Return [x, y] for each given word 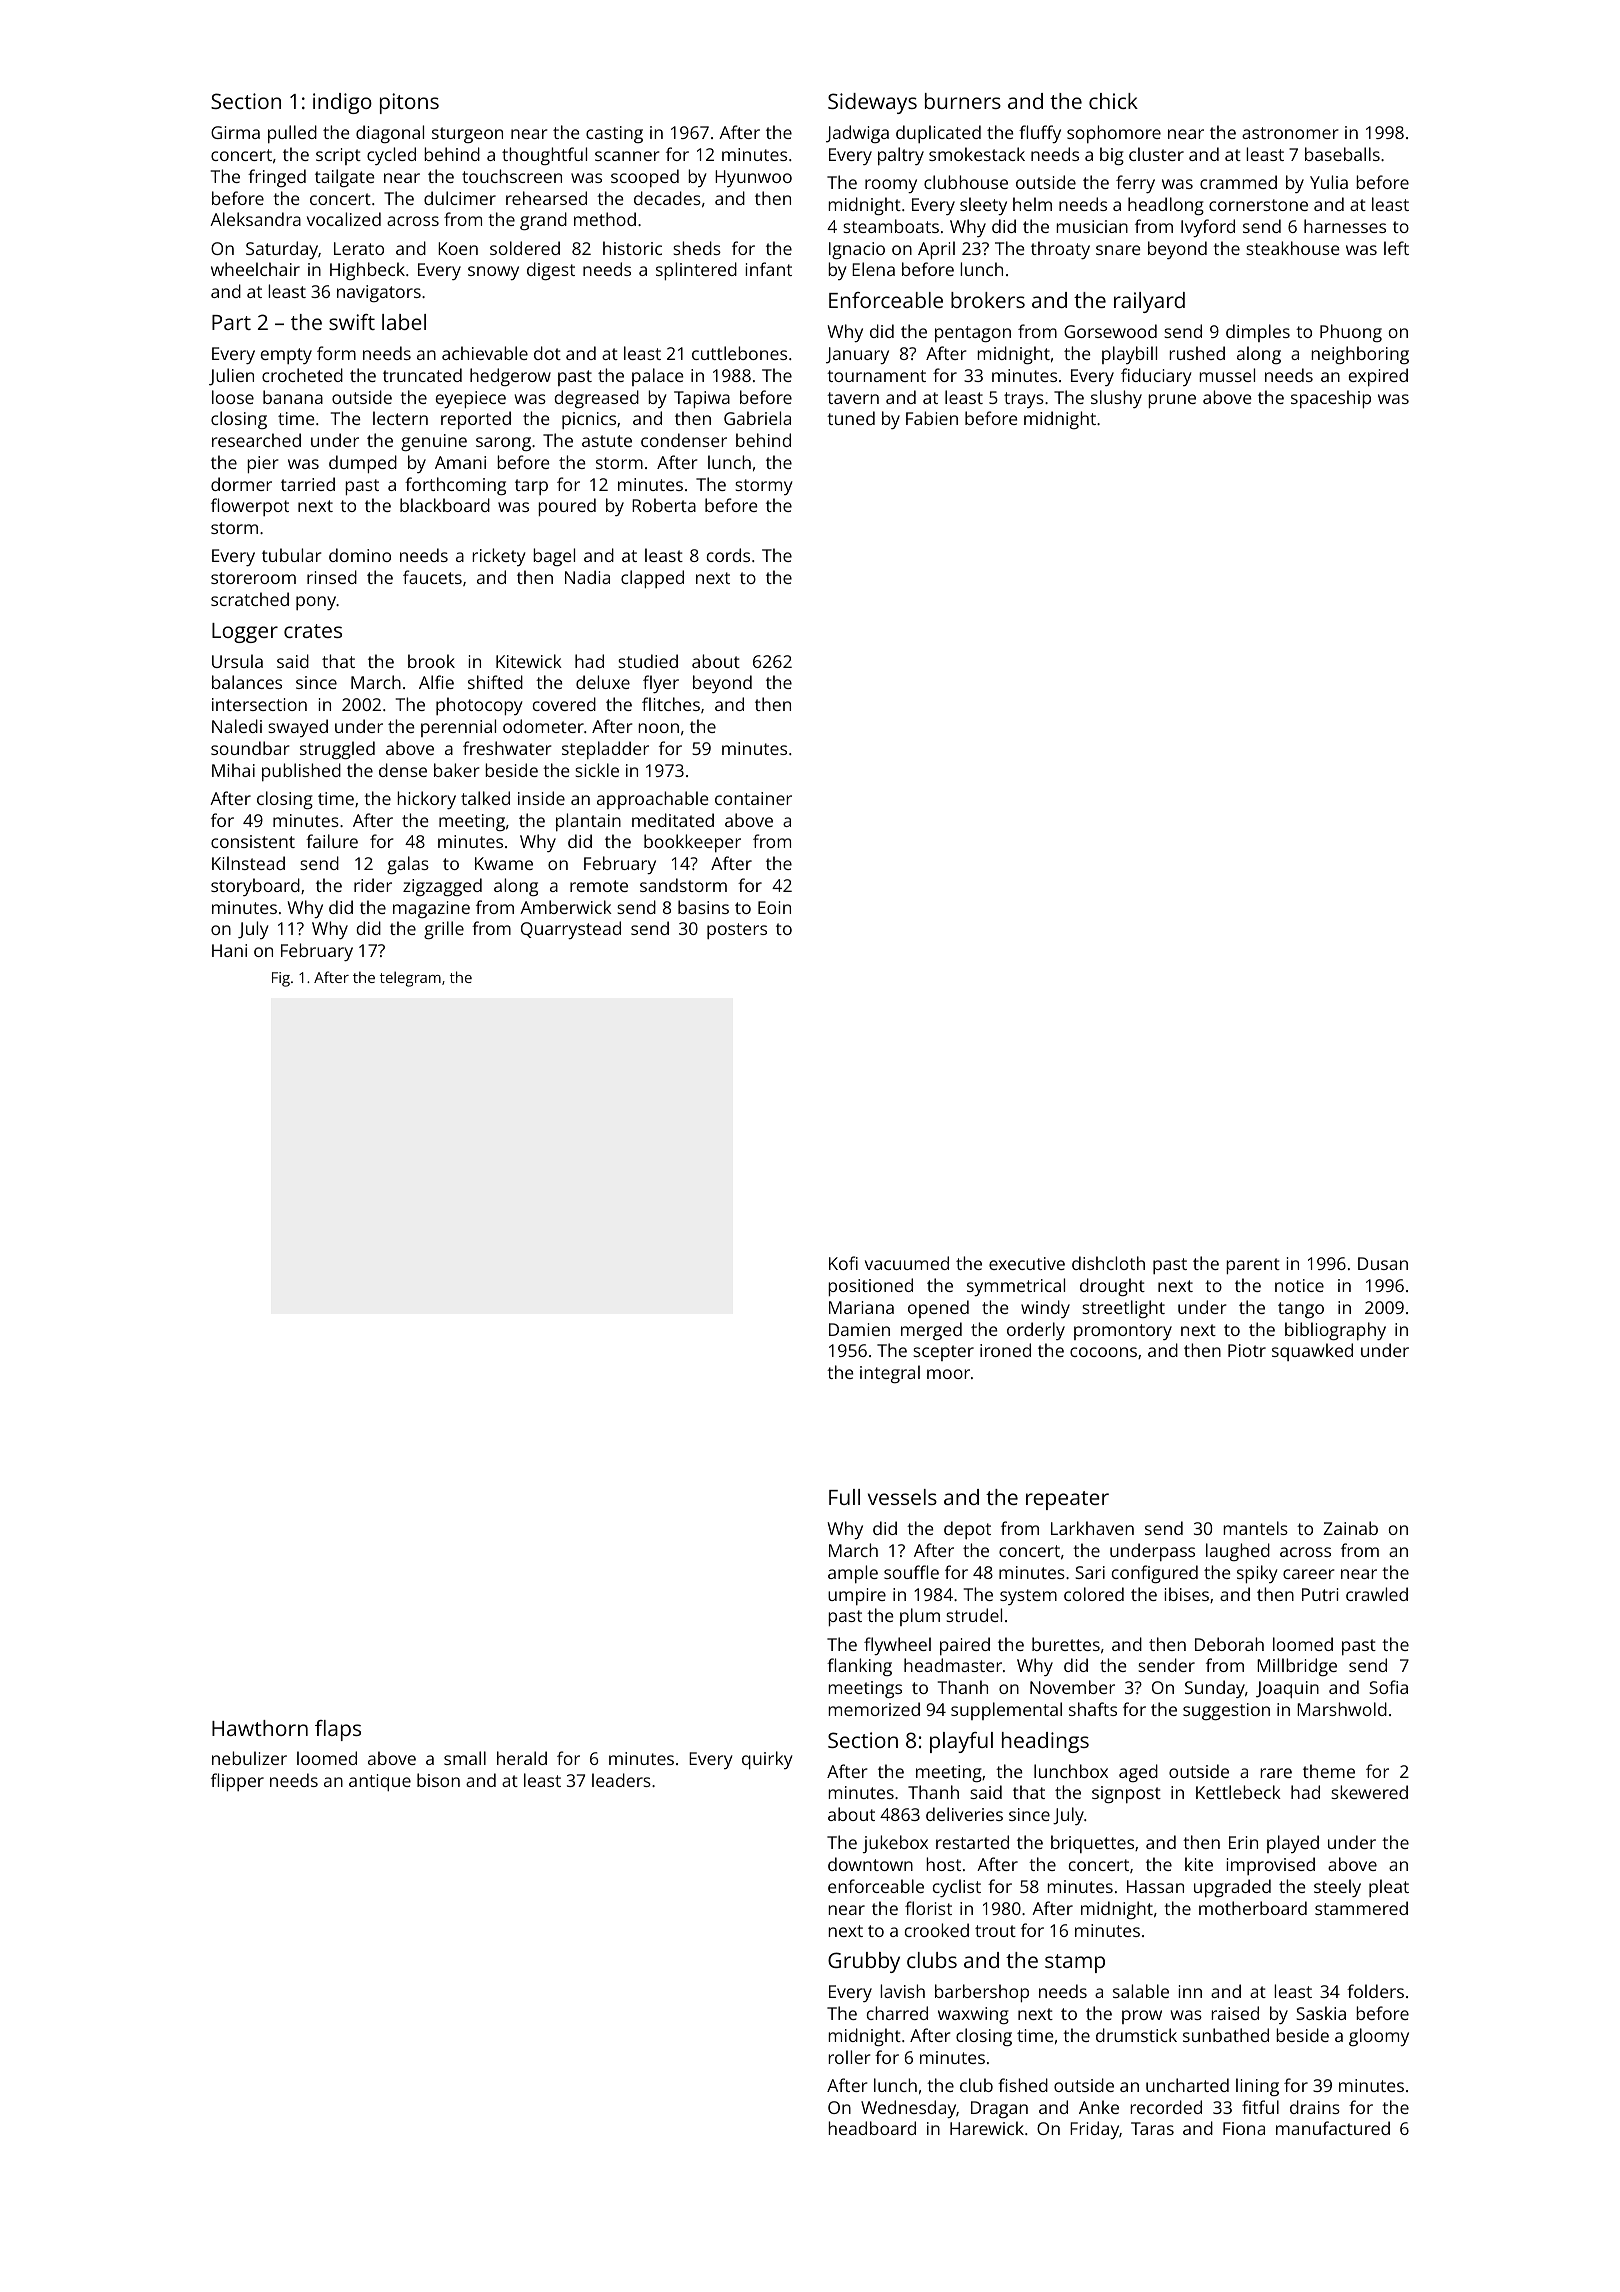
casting [614, 134]
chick [1113, 101]
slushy [1116, 399]
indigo [342, 103]
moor [948, 1374]
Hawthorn [260, 1728]
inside [541, 798]
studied [648, 661]
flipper [237, 1782]
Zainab [1350, 1528]
